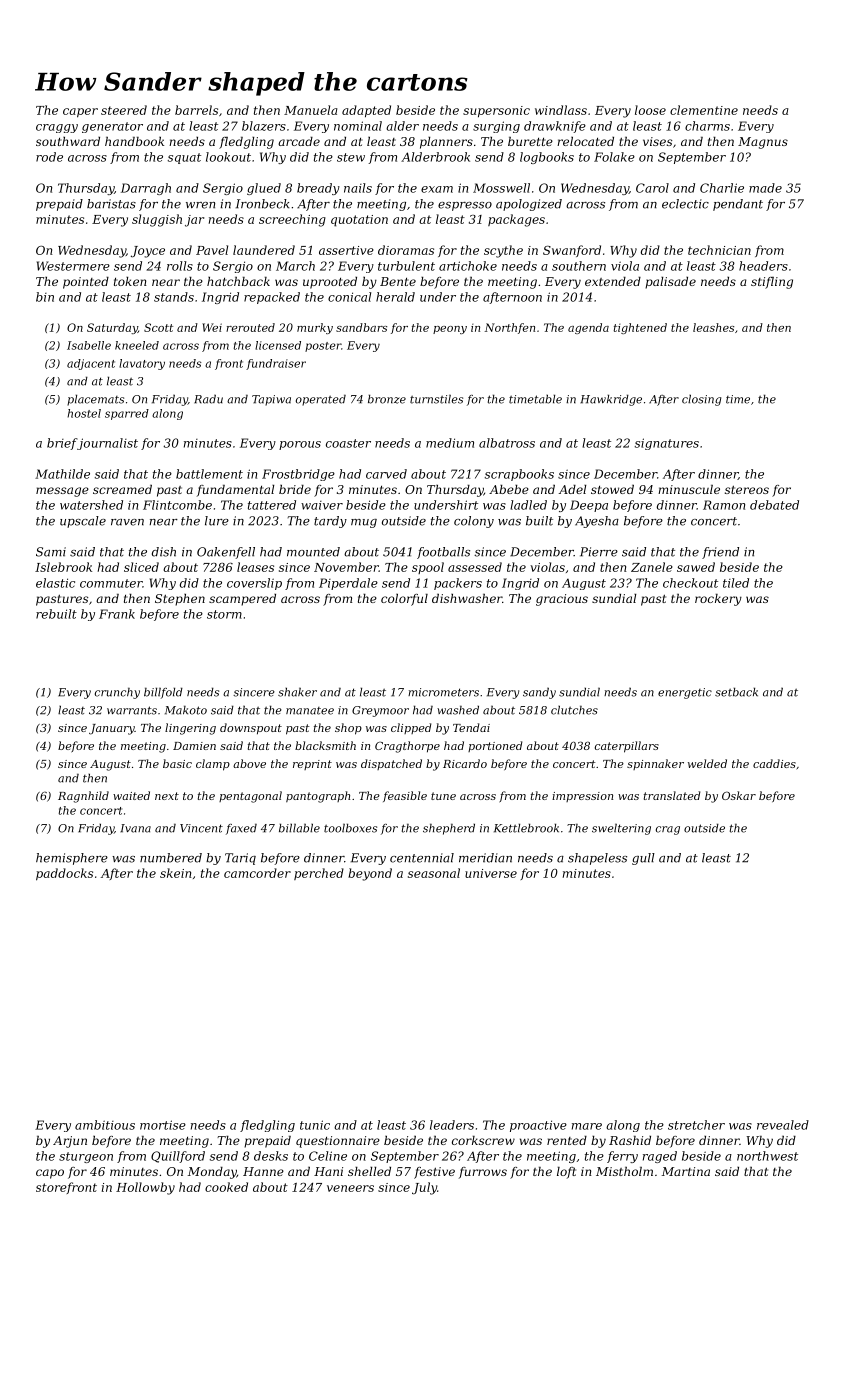 This screenshot has height=1400, width=849. What do you see at coordinates (50, 1174) in the screenshot?
I see `capo` at bounding box center [50, 1174].
